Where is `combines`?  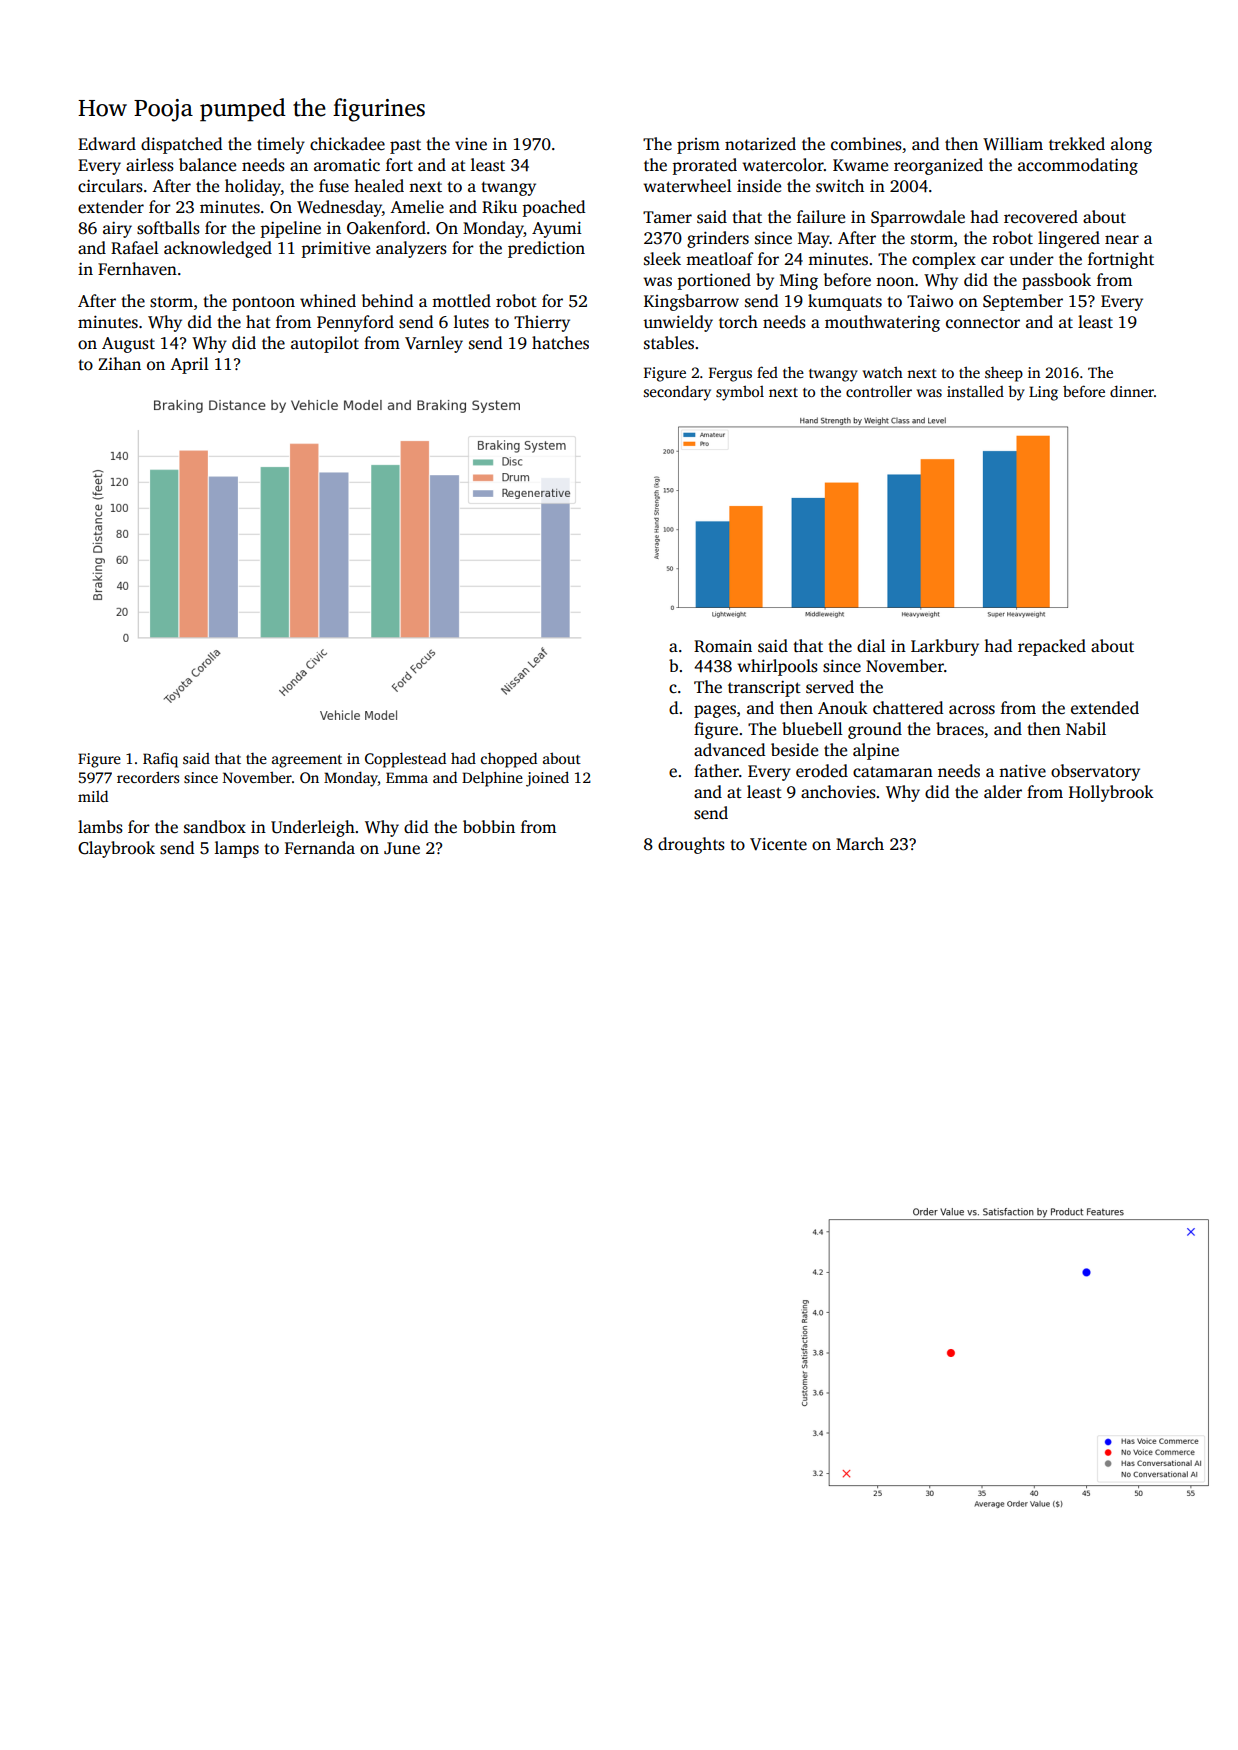
combines is located at coordinates (866, 144).
